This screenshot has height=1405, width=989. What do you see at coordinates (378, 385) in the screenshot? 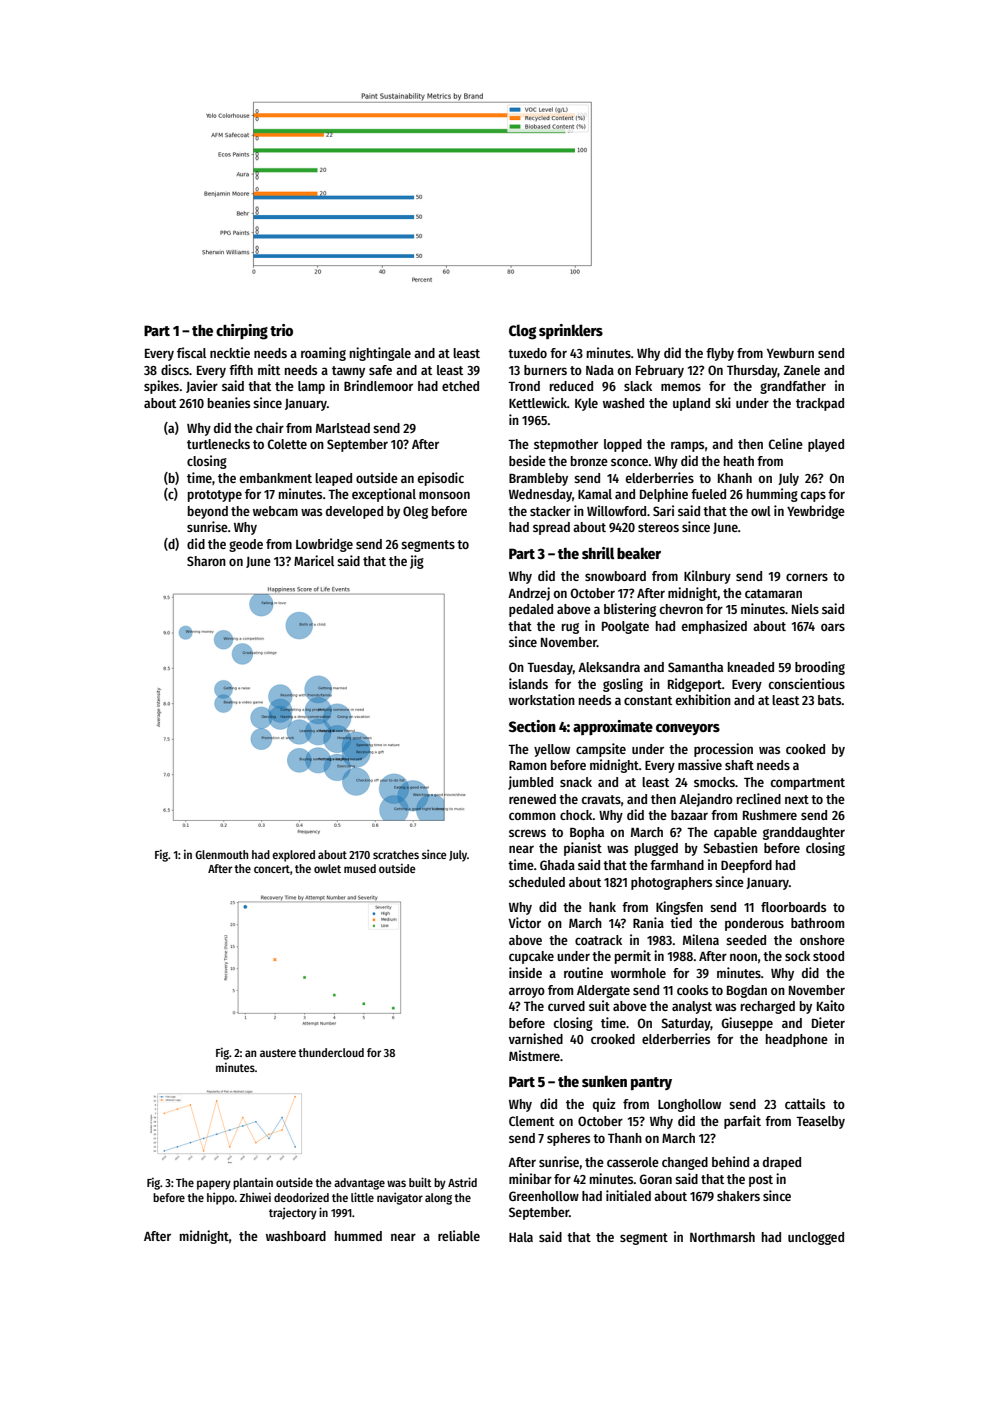
I see `Brindlemoor` at bounding box center [378, 385].
